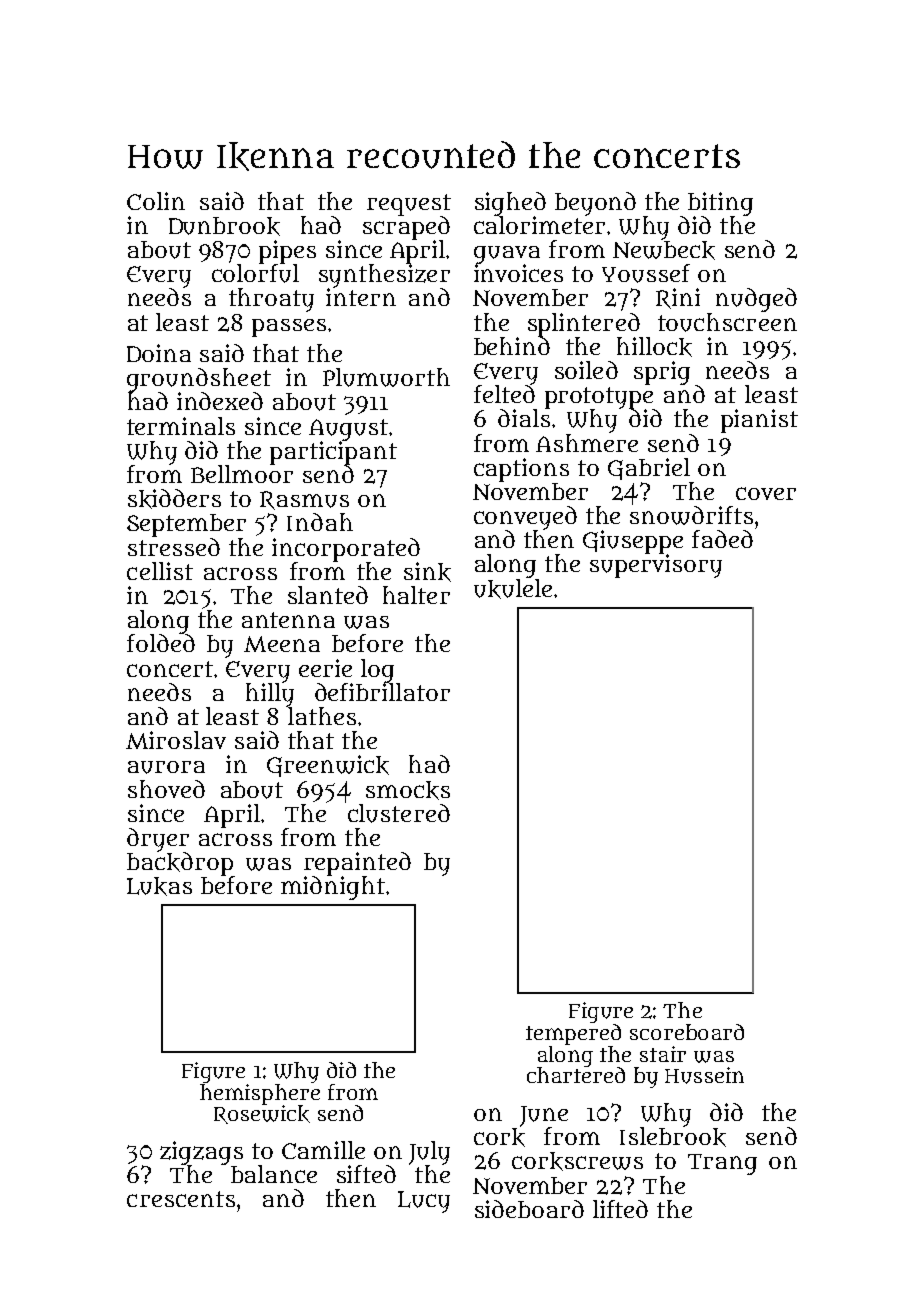 This document has height=1314, width=924. Describe the element at coordinates (656, 566) in the document. I see `supervisory` at that location.
